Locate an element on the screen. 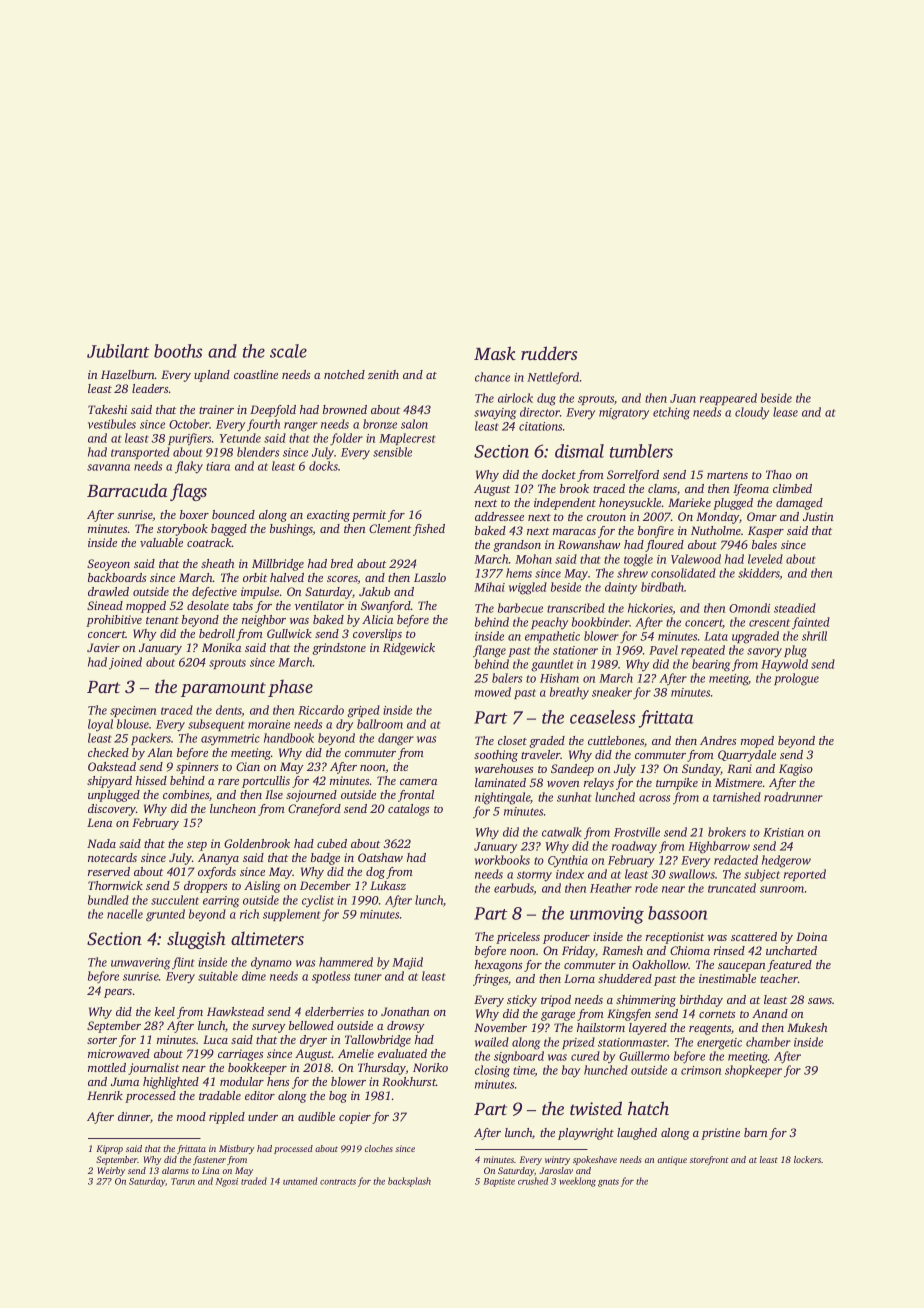  rudders is located at coordinates (549, 353).
